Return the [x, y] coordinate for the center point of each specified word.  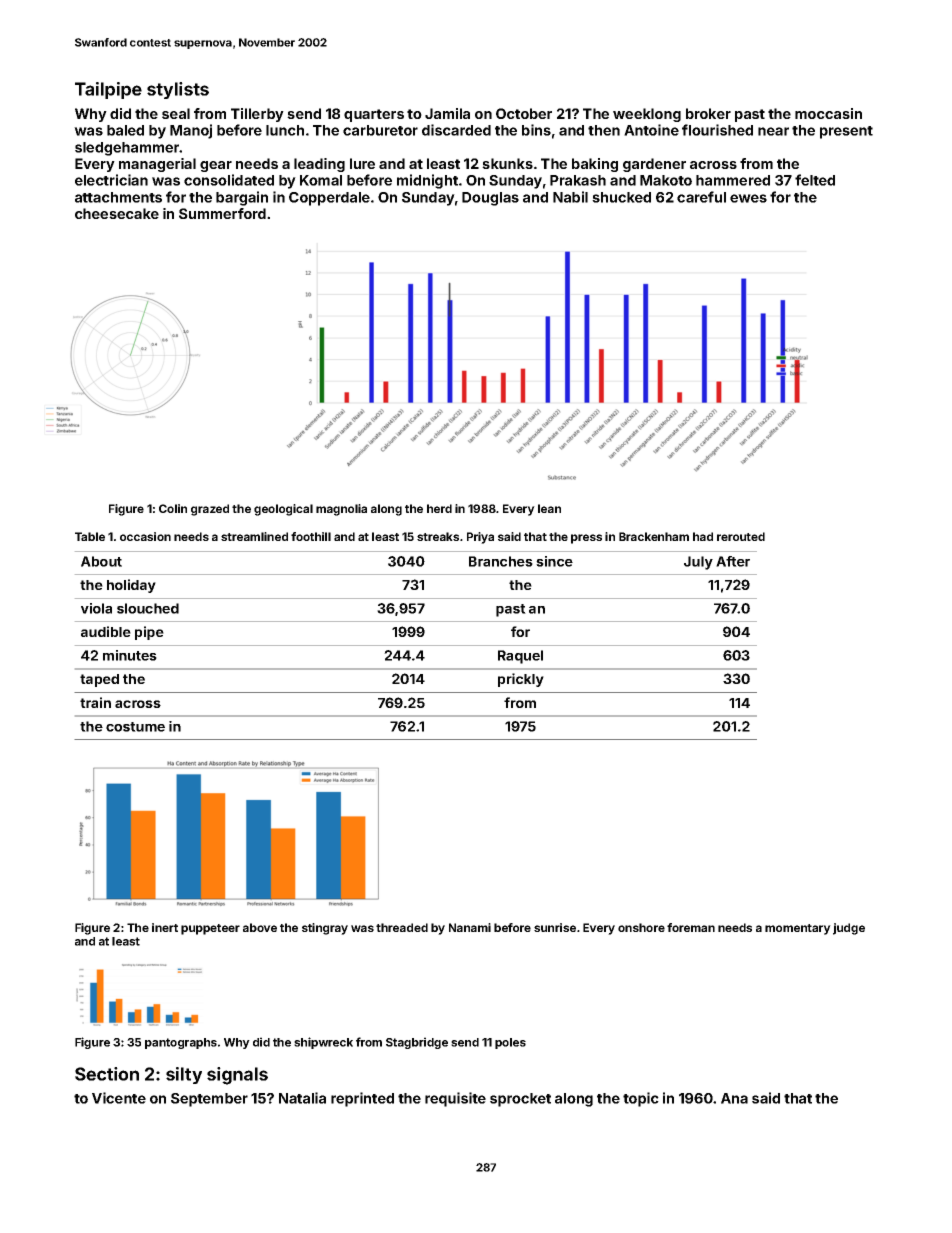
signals [237, 1076]
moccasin [828, 113]
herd [439, 508]
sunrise [555, 927]
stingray [325, 929]
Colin [173, 508]
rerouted [741, 536]
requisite [455, 1099]
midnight [427, 181]
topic [641, 1099]
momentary [798, 929]
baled [125, 130]
